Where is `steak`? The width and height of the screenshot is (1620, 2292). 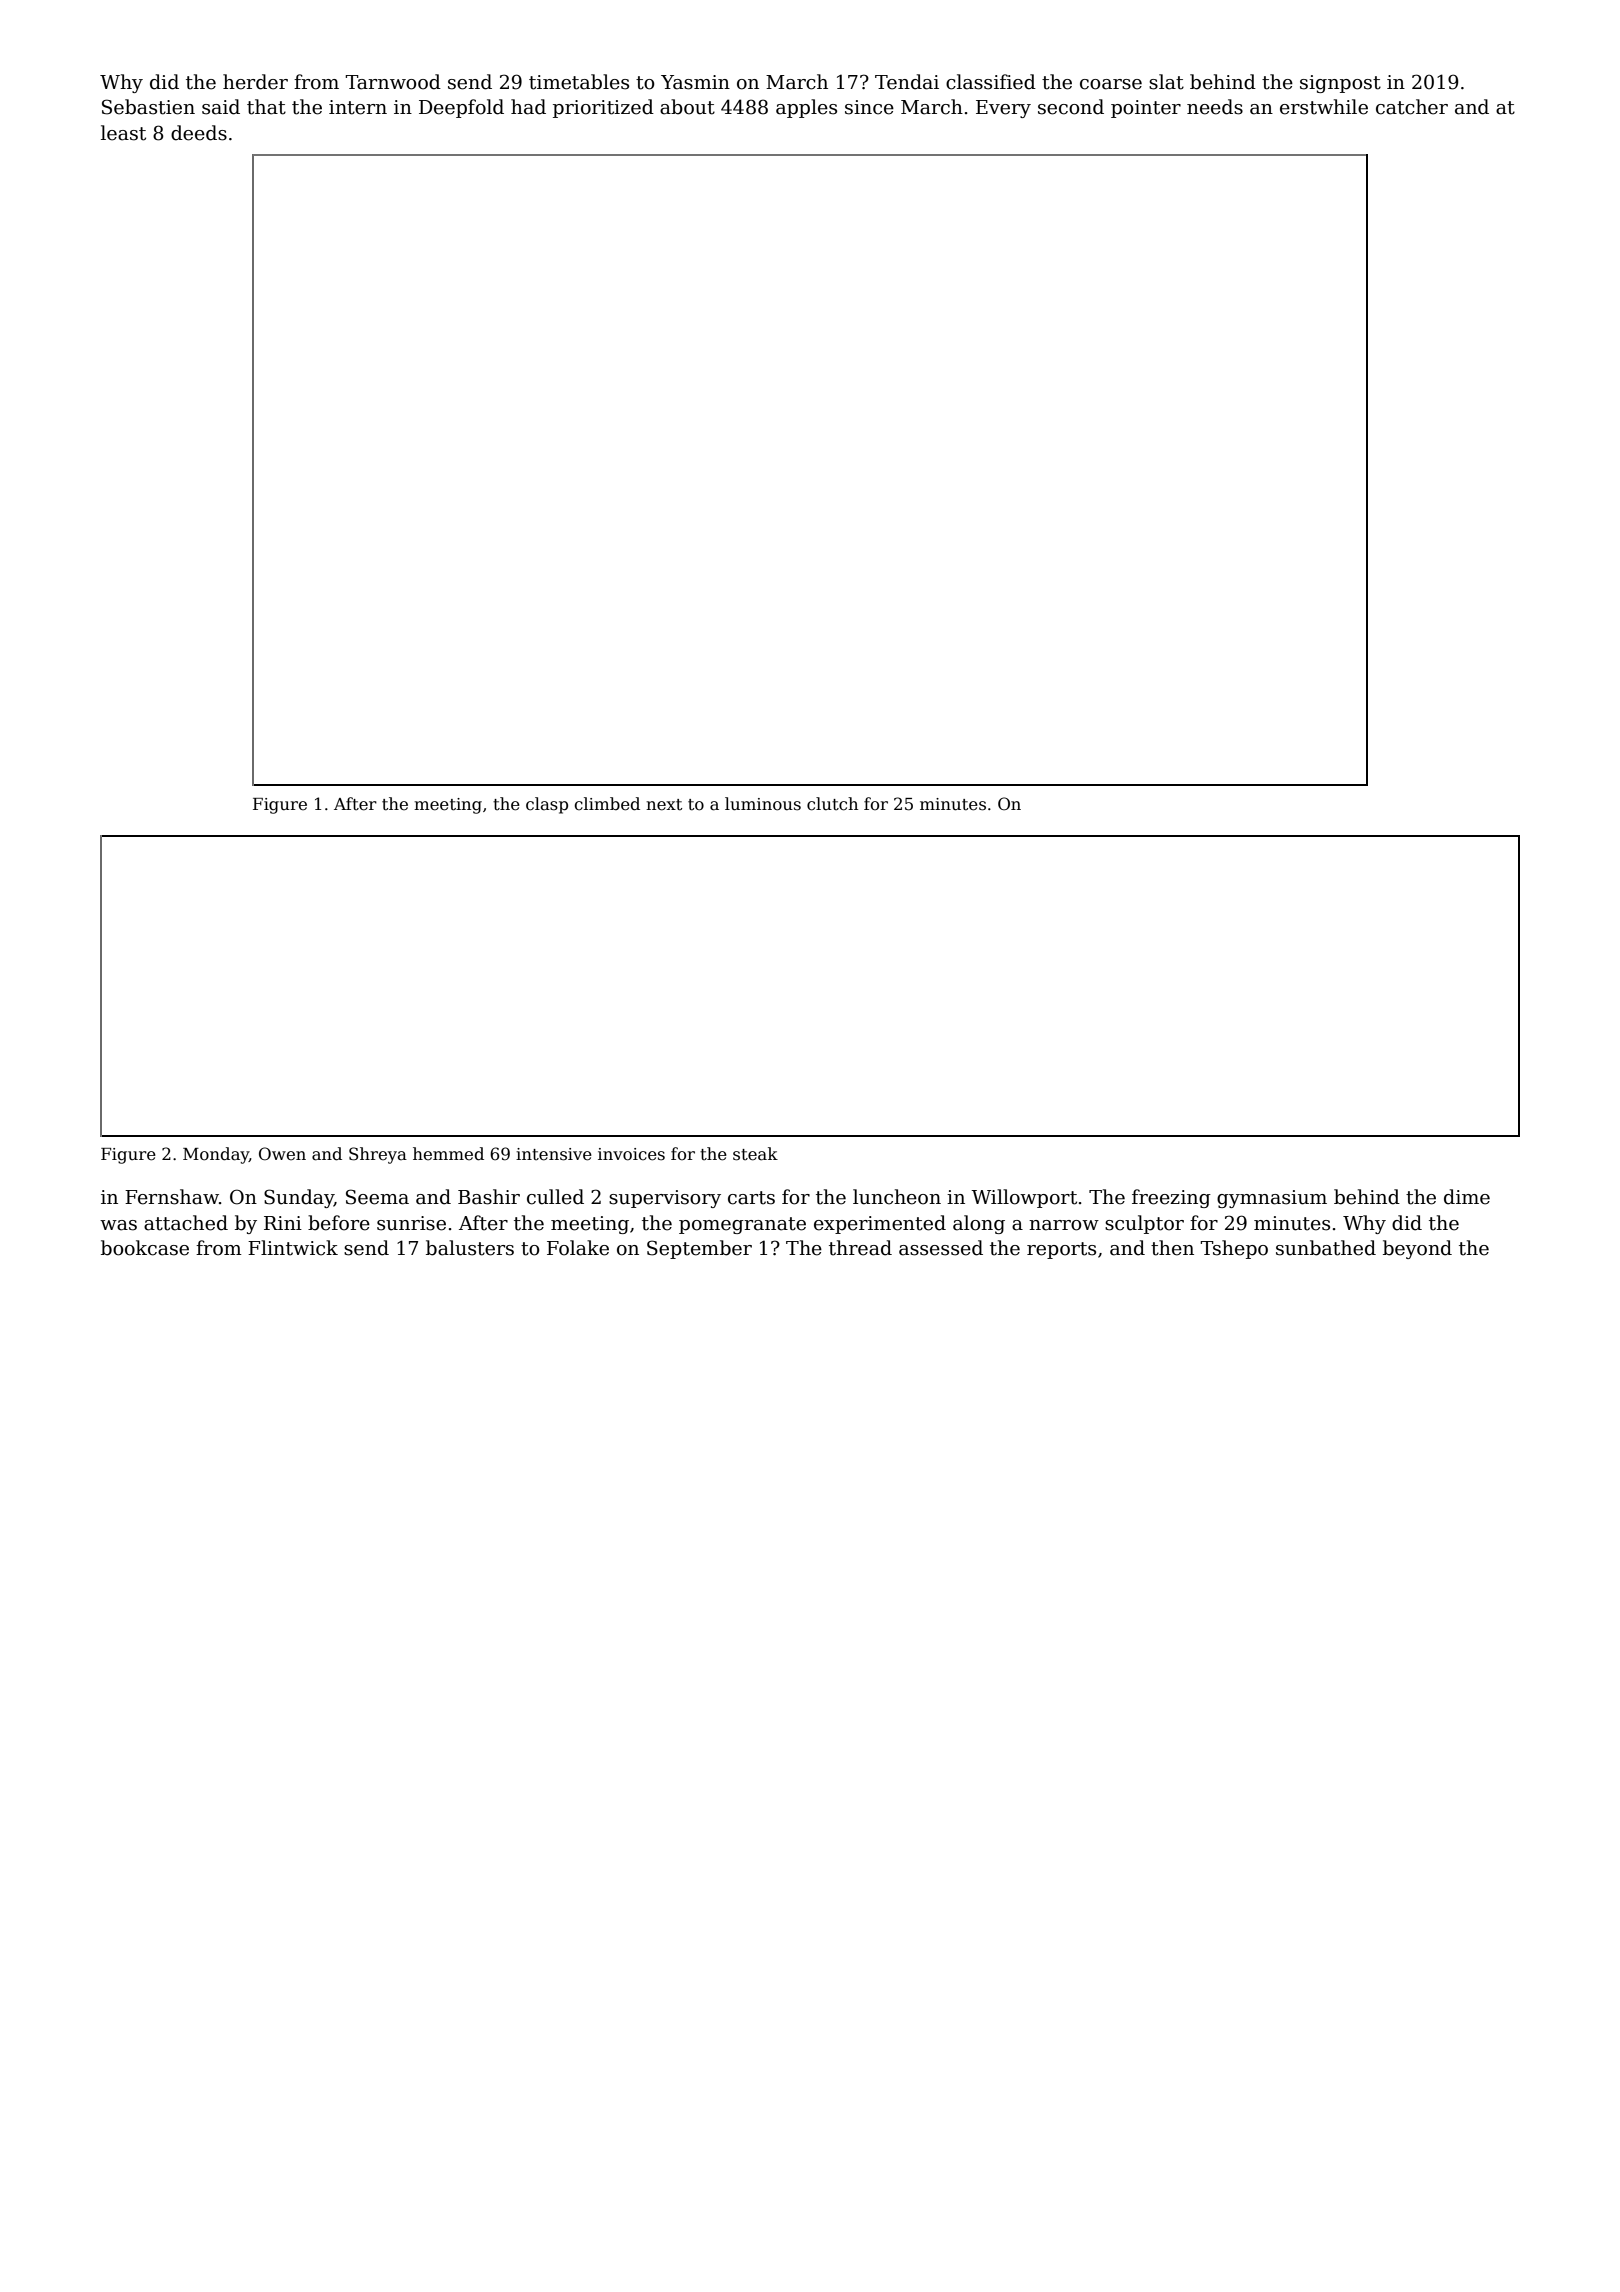
steak is located at coordinates (755, 1154).
